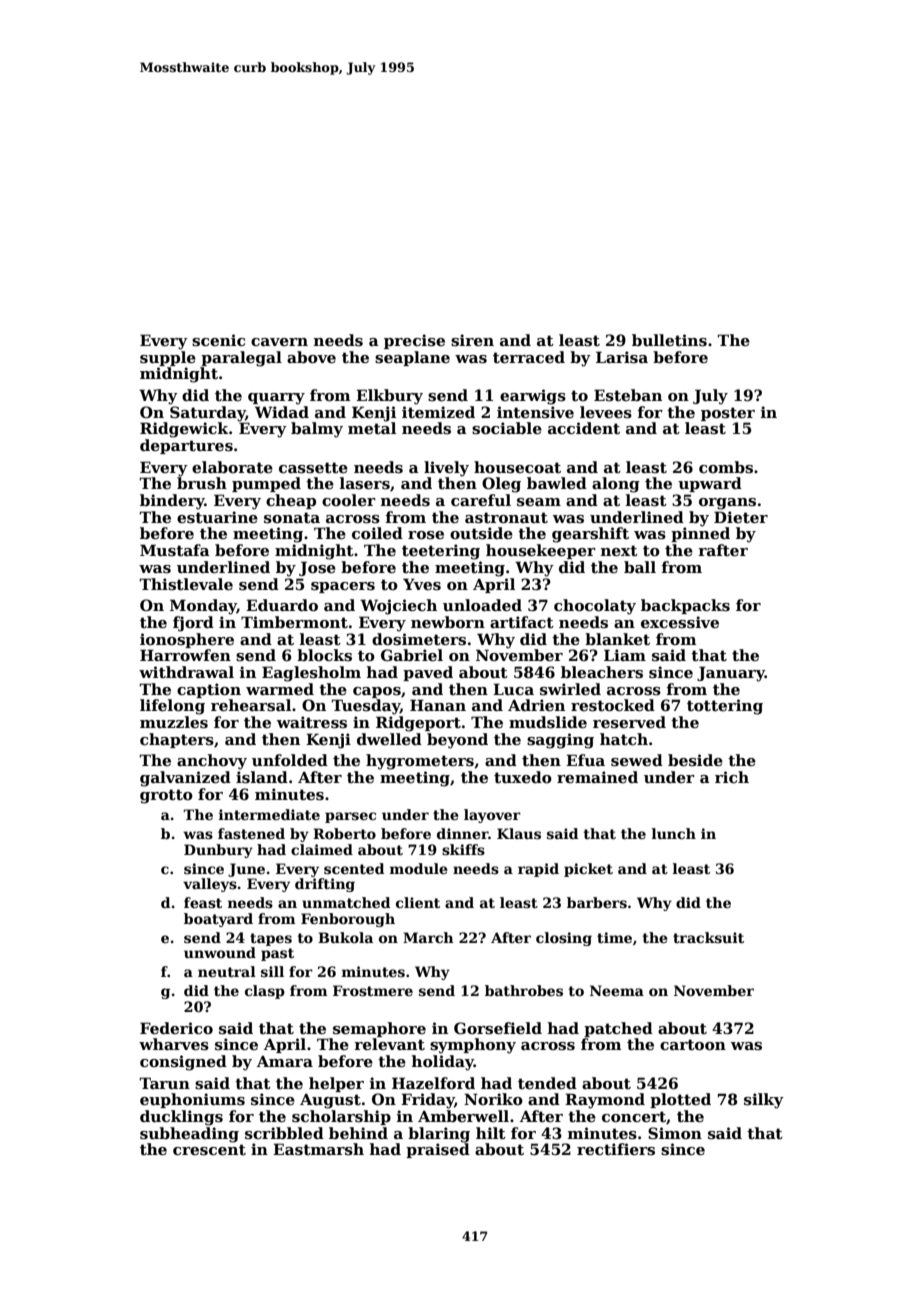 The width and height of the screenshot is (924, 1314). I want to click on scenic, so click(218, 340).
